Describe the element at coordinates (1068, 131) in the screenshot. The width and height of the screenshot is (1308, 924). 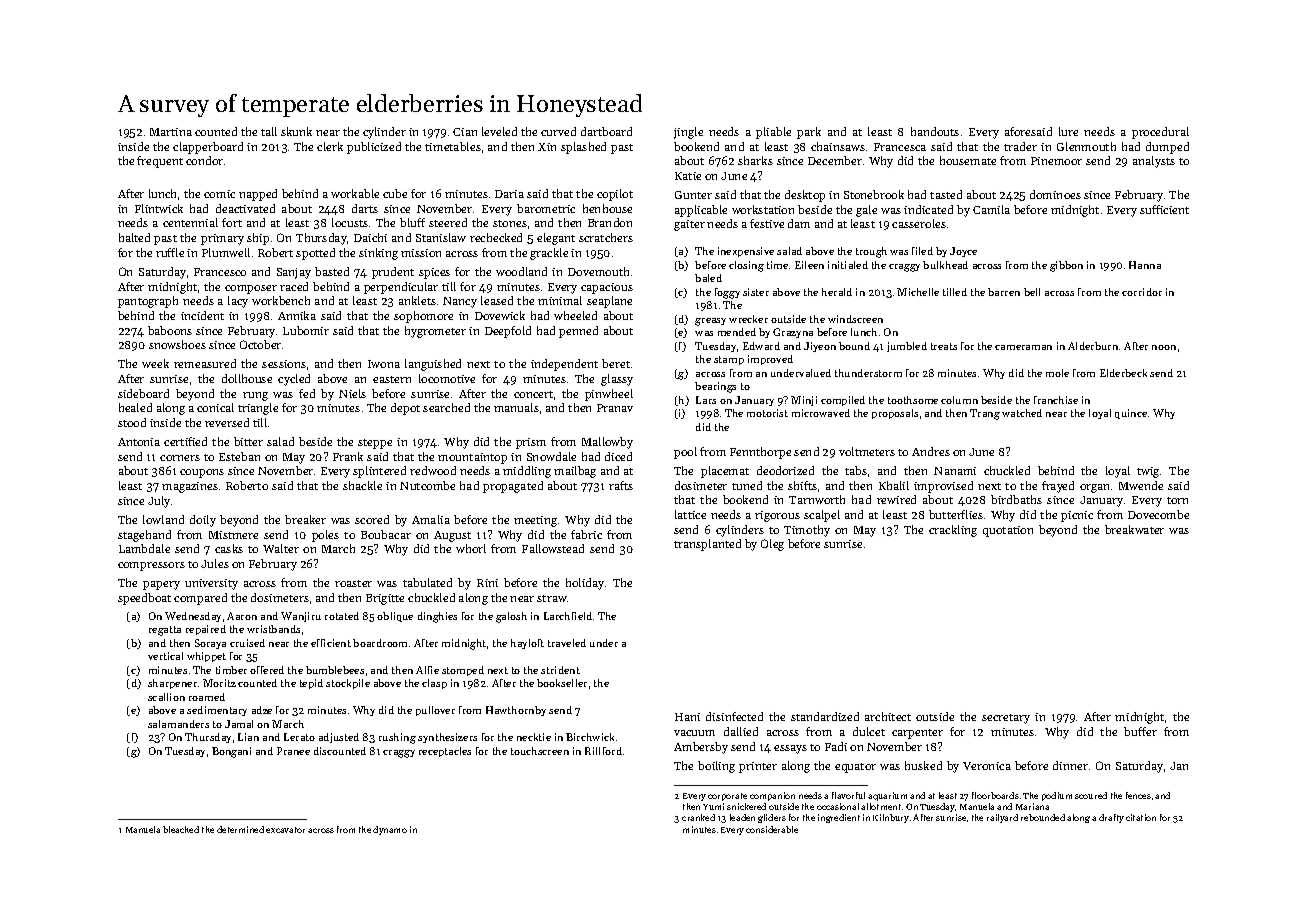
I see `lure` at that location.
